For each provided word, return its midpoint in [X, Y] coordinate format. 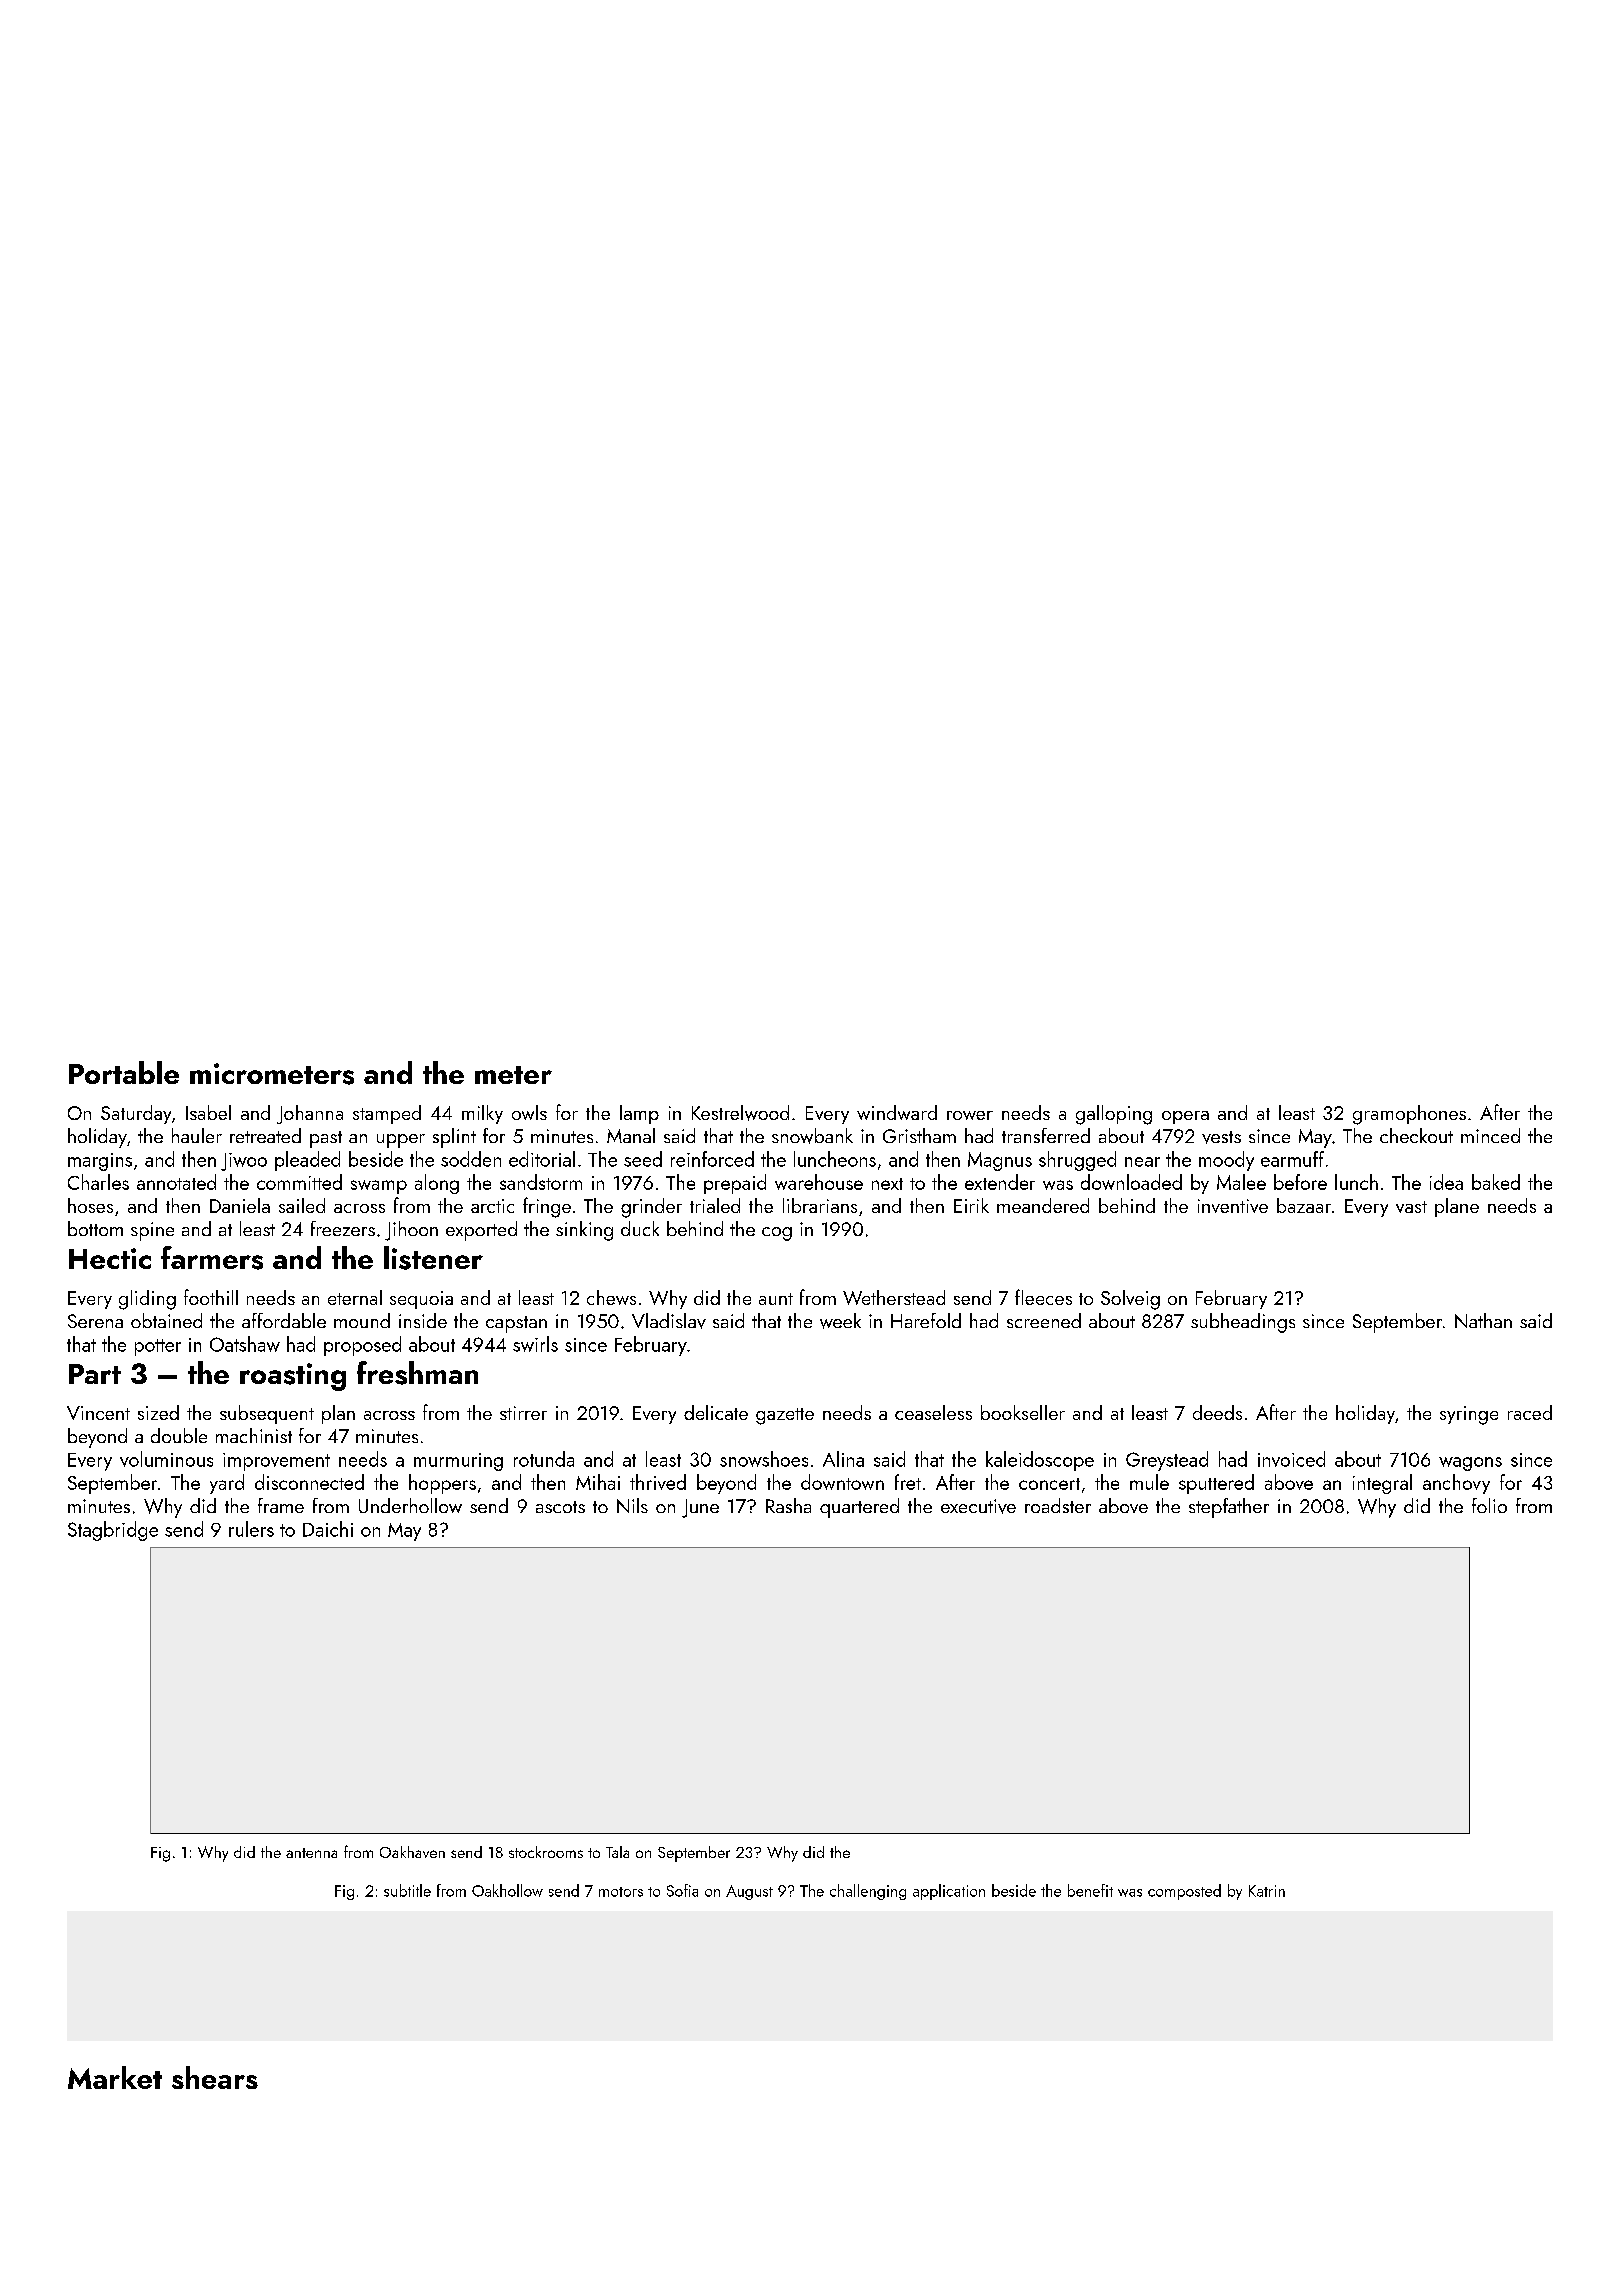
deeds [1217, 1412]
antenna [311, 1853]
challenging [868, 1892]
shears [215, 2077]
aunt [776, 1299]
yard [227, 1484]
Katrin [1267, 1891]
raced [1530, 1412]
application [949, 1892]
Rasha [788, 1505]
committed [299, 1182]
